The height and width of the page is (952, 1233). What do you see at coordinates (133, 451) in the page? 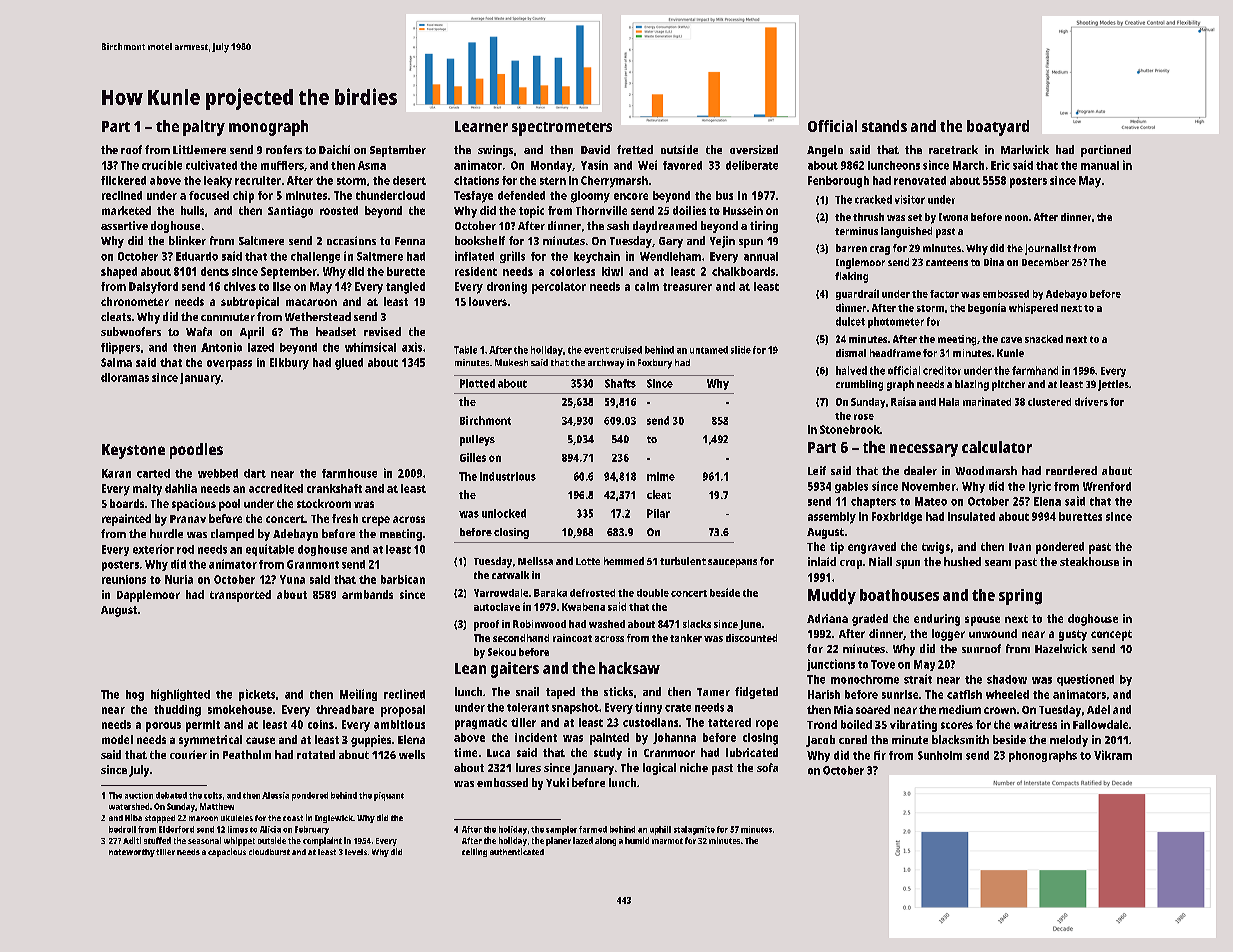
I see `Keystone` at bounding box center [133, 451].
